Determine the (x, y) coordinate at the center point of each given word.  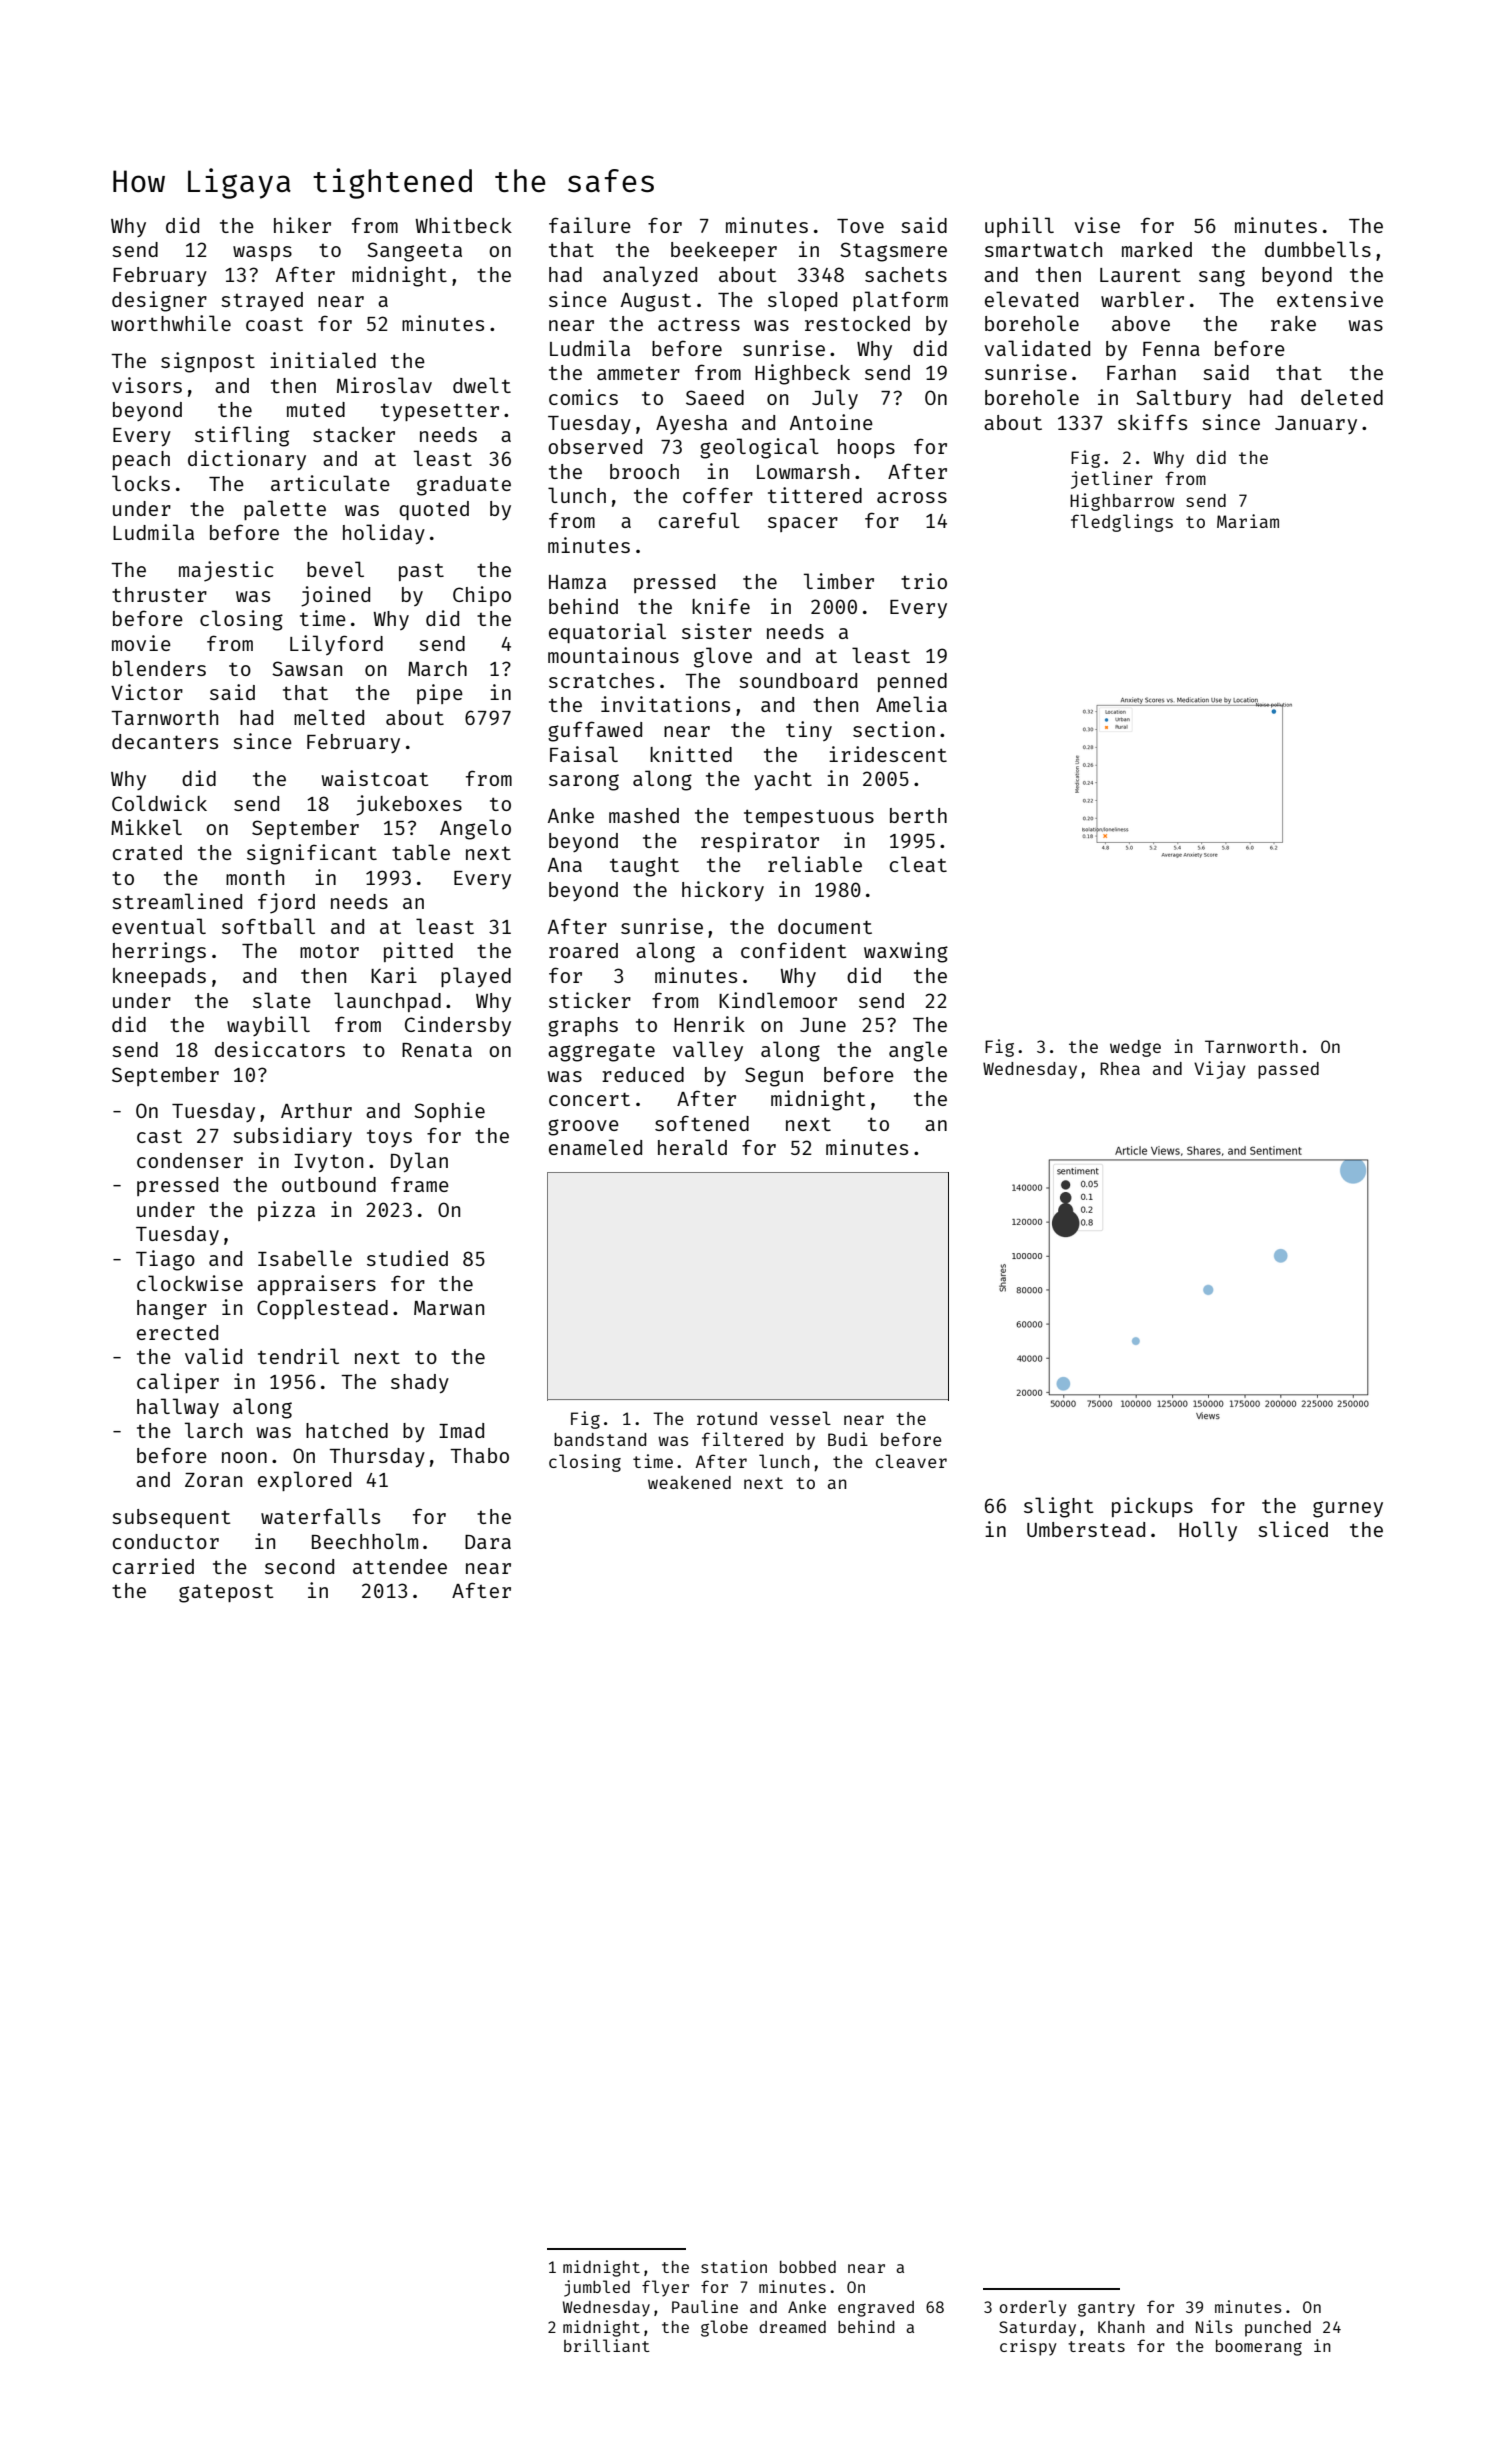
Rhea (1120, 1068)
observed (595, 446)
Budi (848, 1439)
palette (285, 510)
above (1141, 323)
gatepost (226, 1593)
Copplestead (322, 1309)
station (734, 2266)
